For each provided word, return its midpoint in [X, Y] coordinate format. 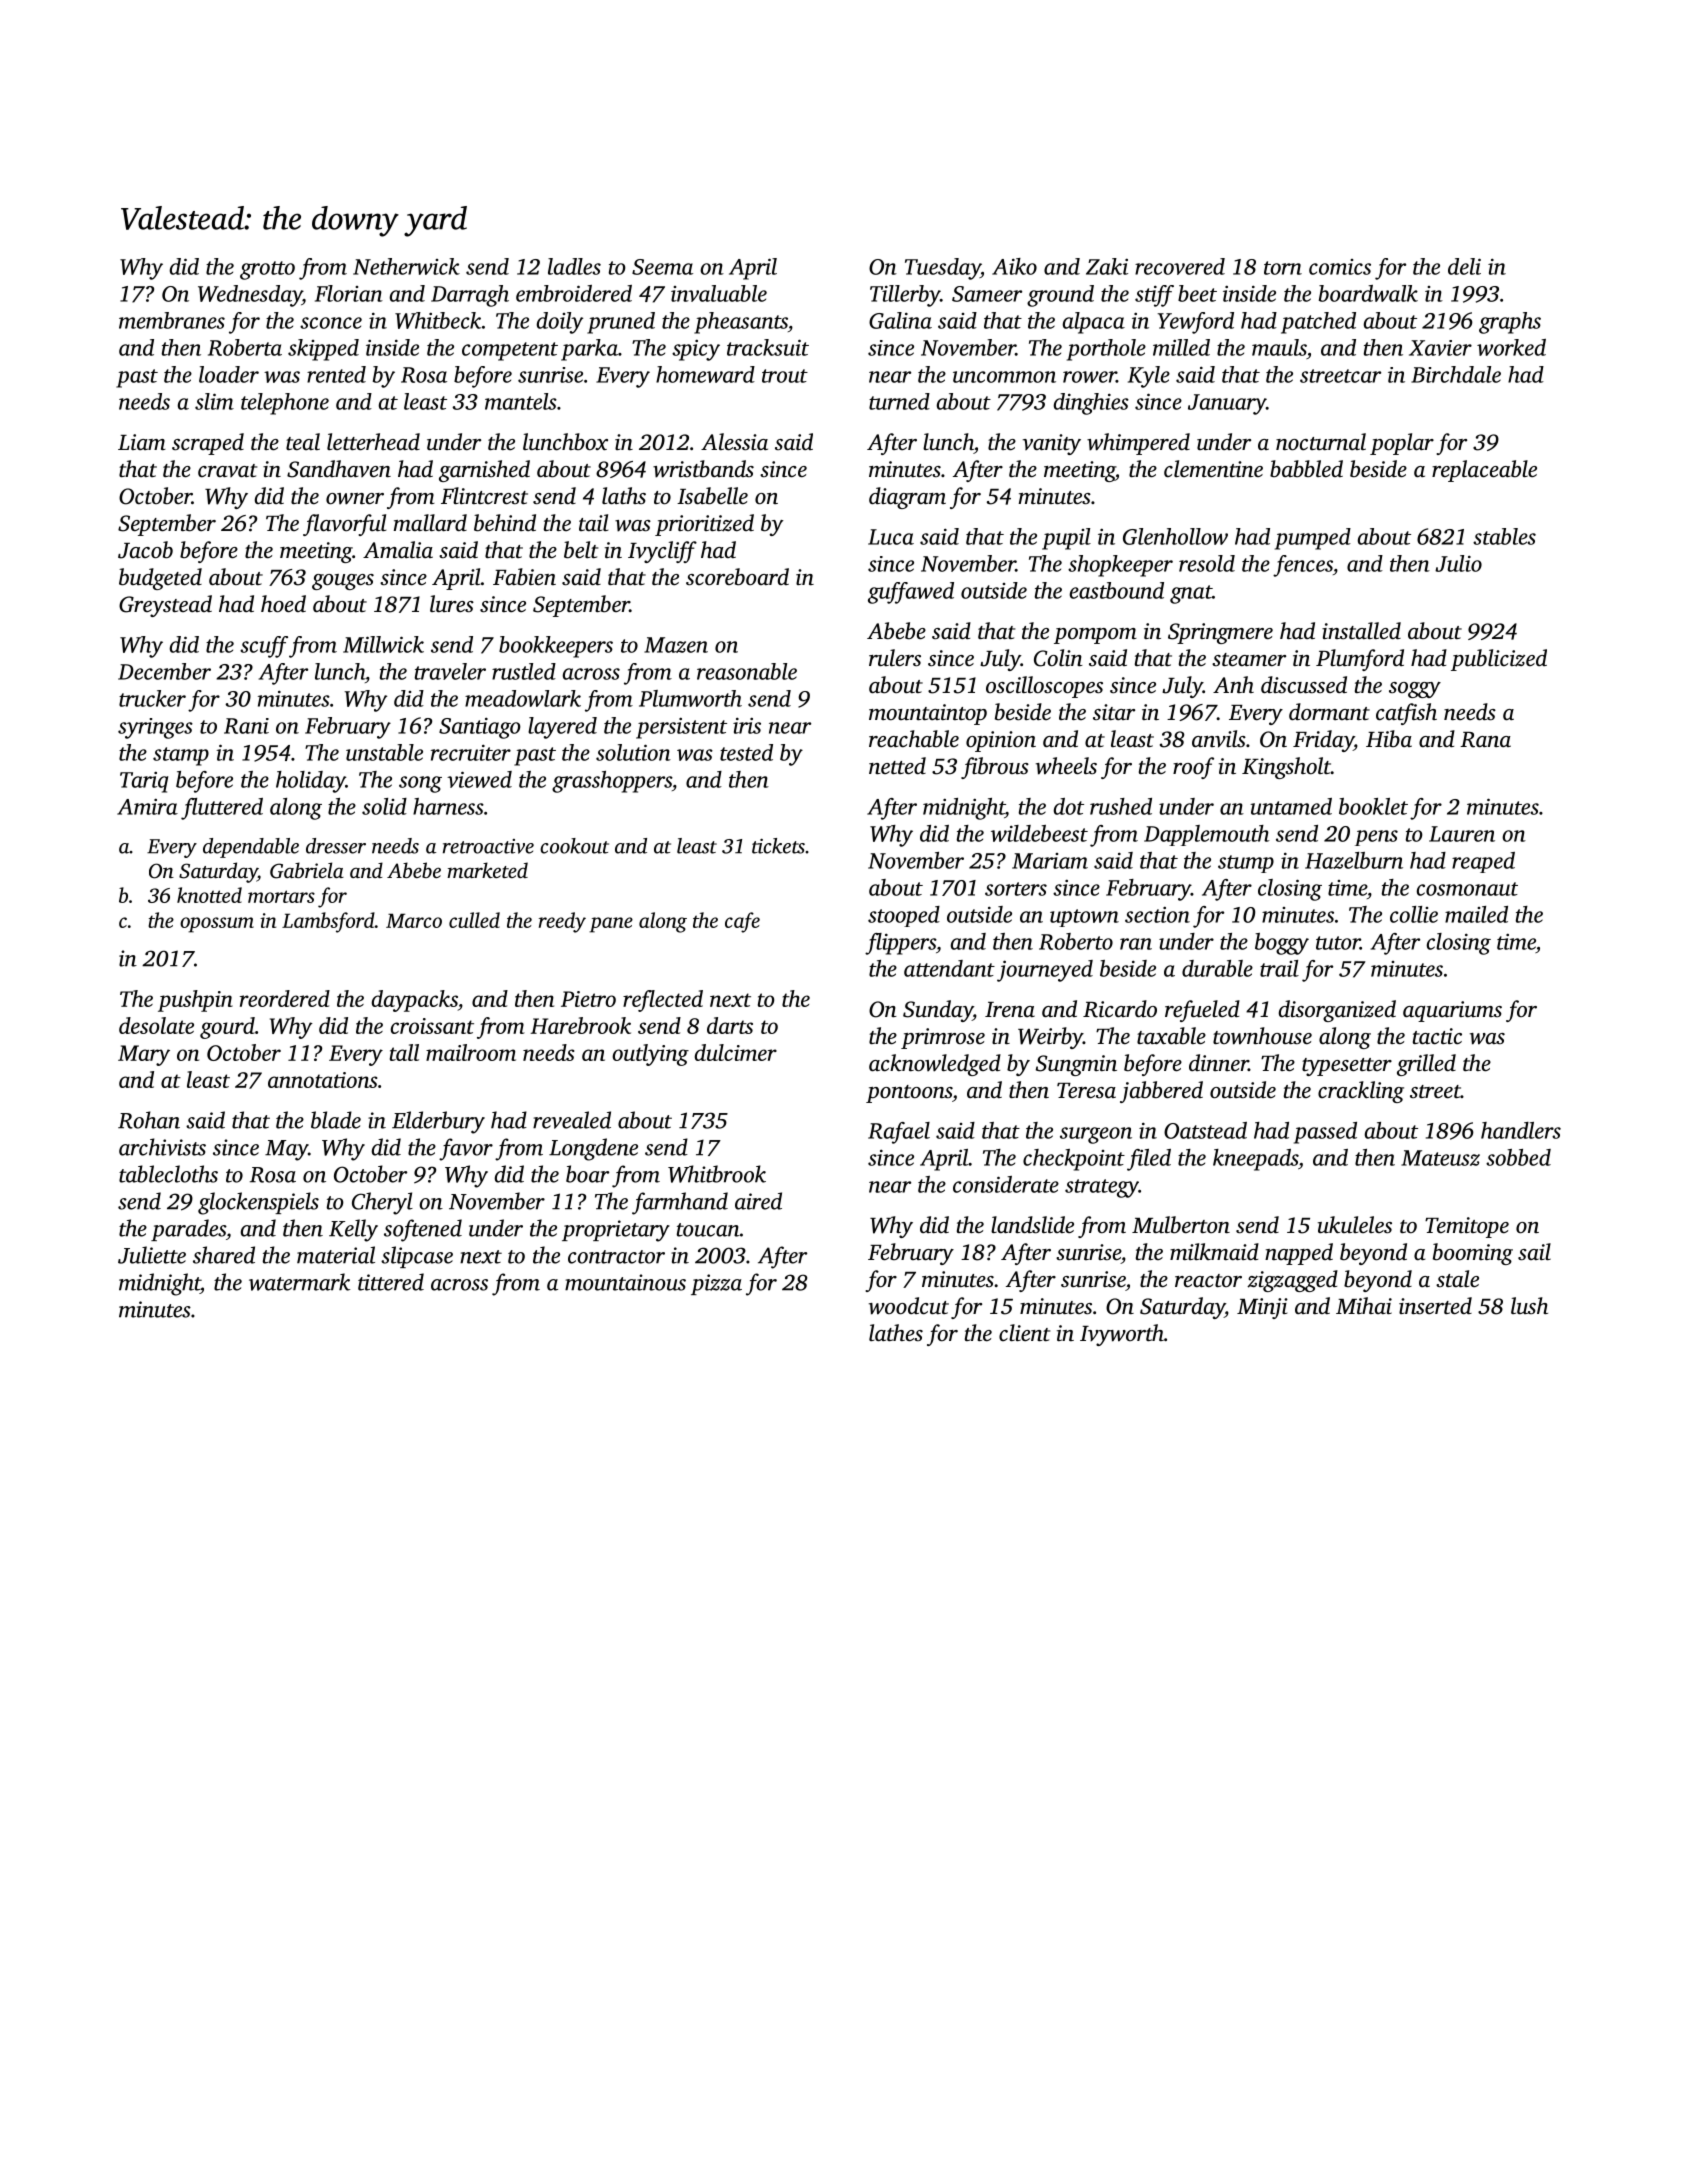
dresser [336, 846]
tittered [391, 1282]
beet [1197, 293]
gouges [343, 582]
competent [510, 351]
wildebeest [1039, 833]
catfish [1406, 714]
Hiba [1389, 738]
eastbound [1117, 590]
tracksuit [768, 347]
